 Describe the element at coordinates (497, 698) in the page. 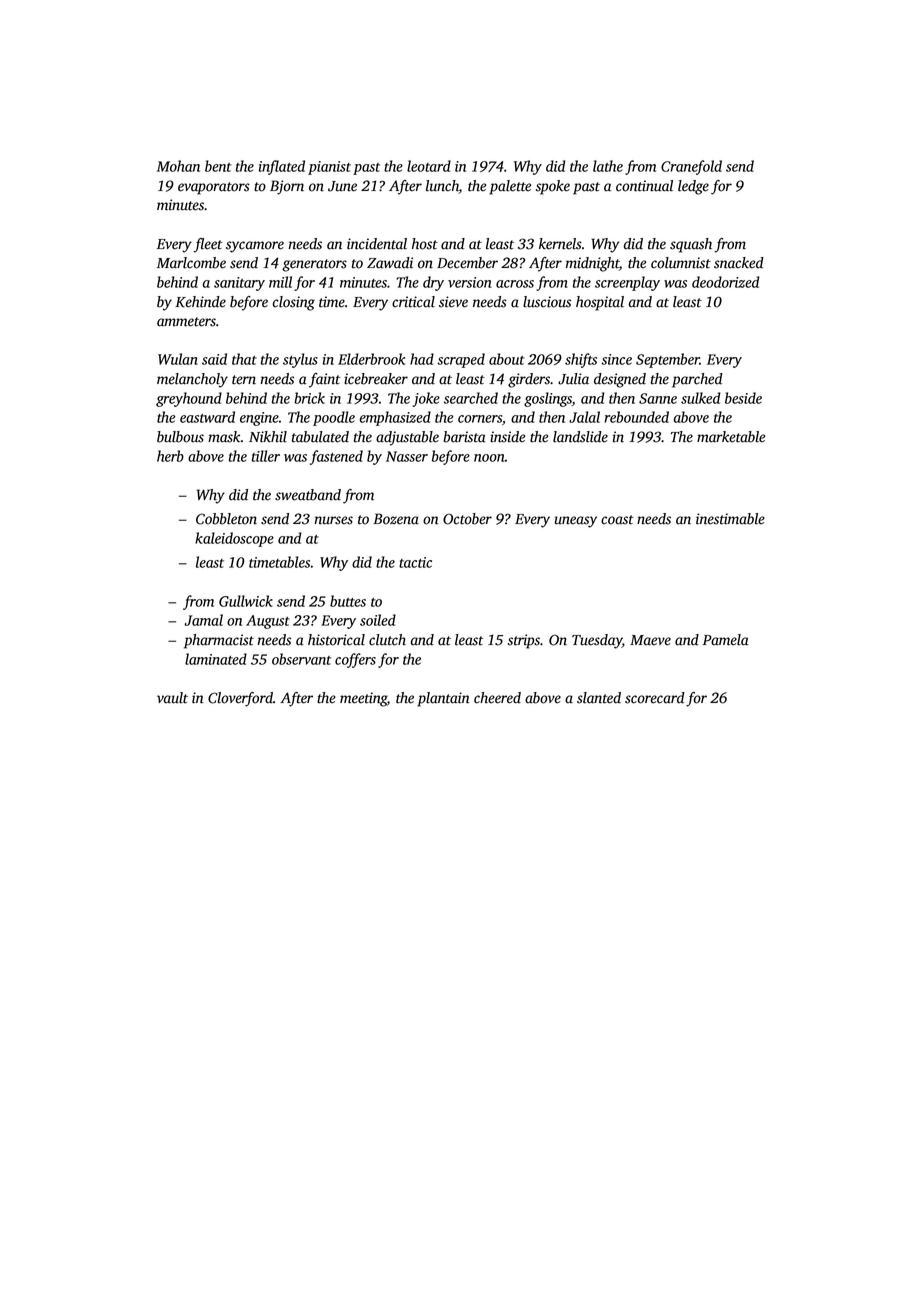

I see `cheered` at that location.
